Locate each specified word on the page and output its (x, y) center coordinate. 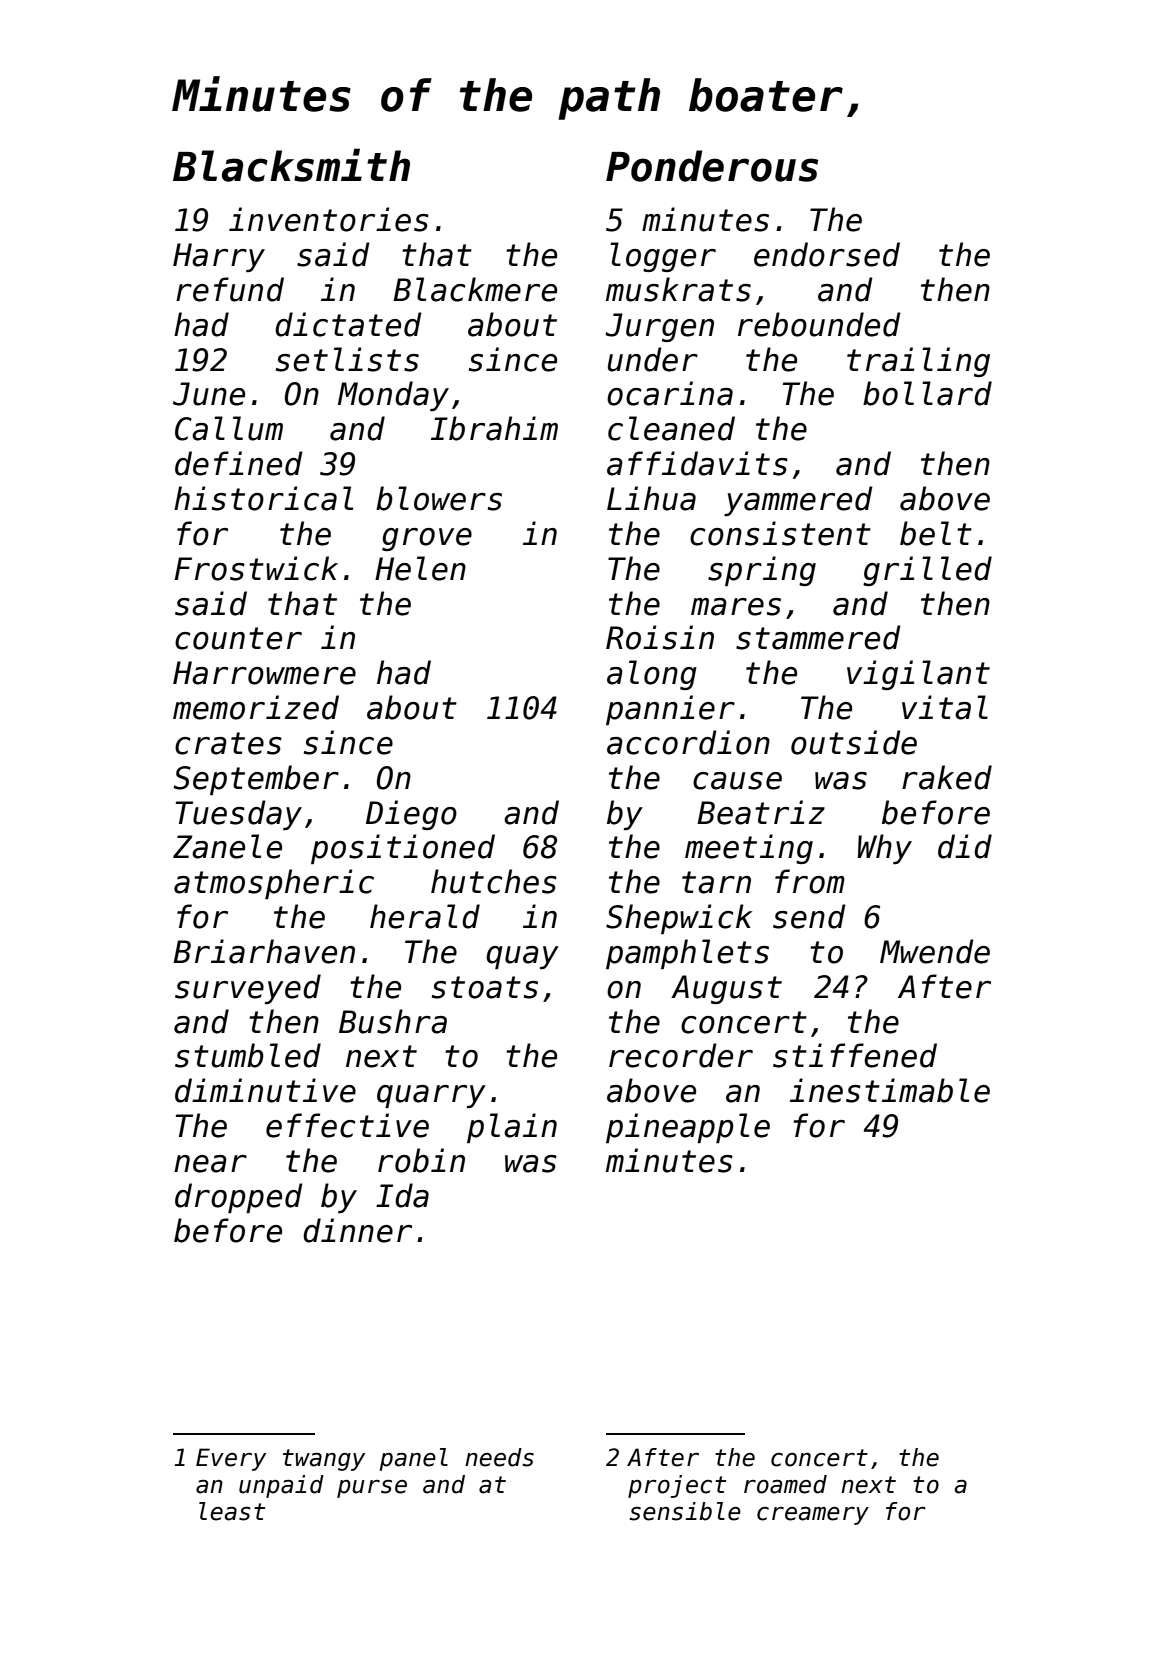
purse (372, 1489)
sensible (685, 1511)
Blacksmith (291, 165)
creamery (813, 1516)
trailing (918, 362)
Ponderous (712, 166)
